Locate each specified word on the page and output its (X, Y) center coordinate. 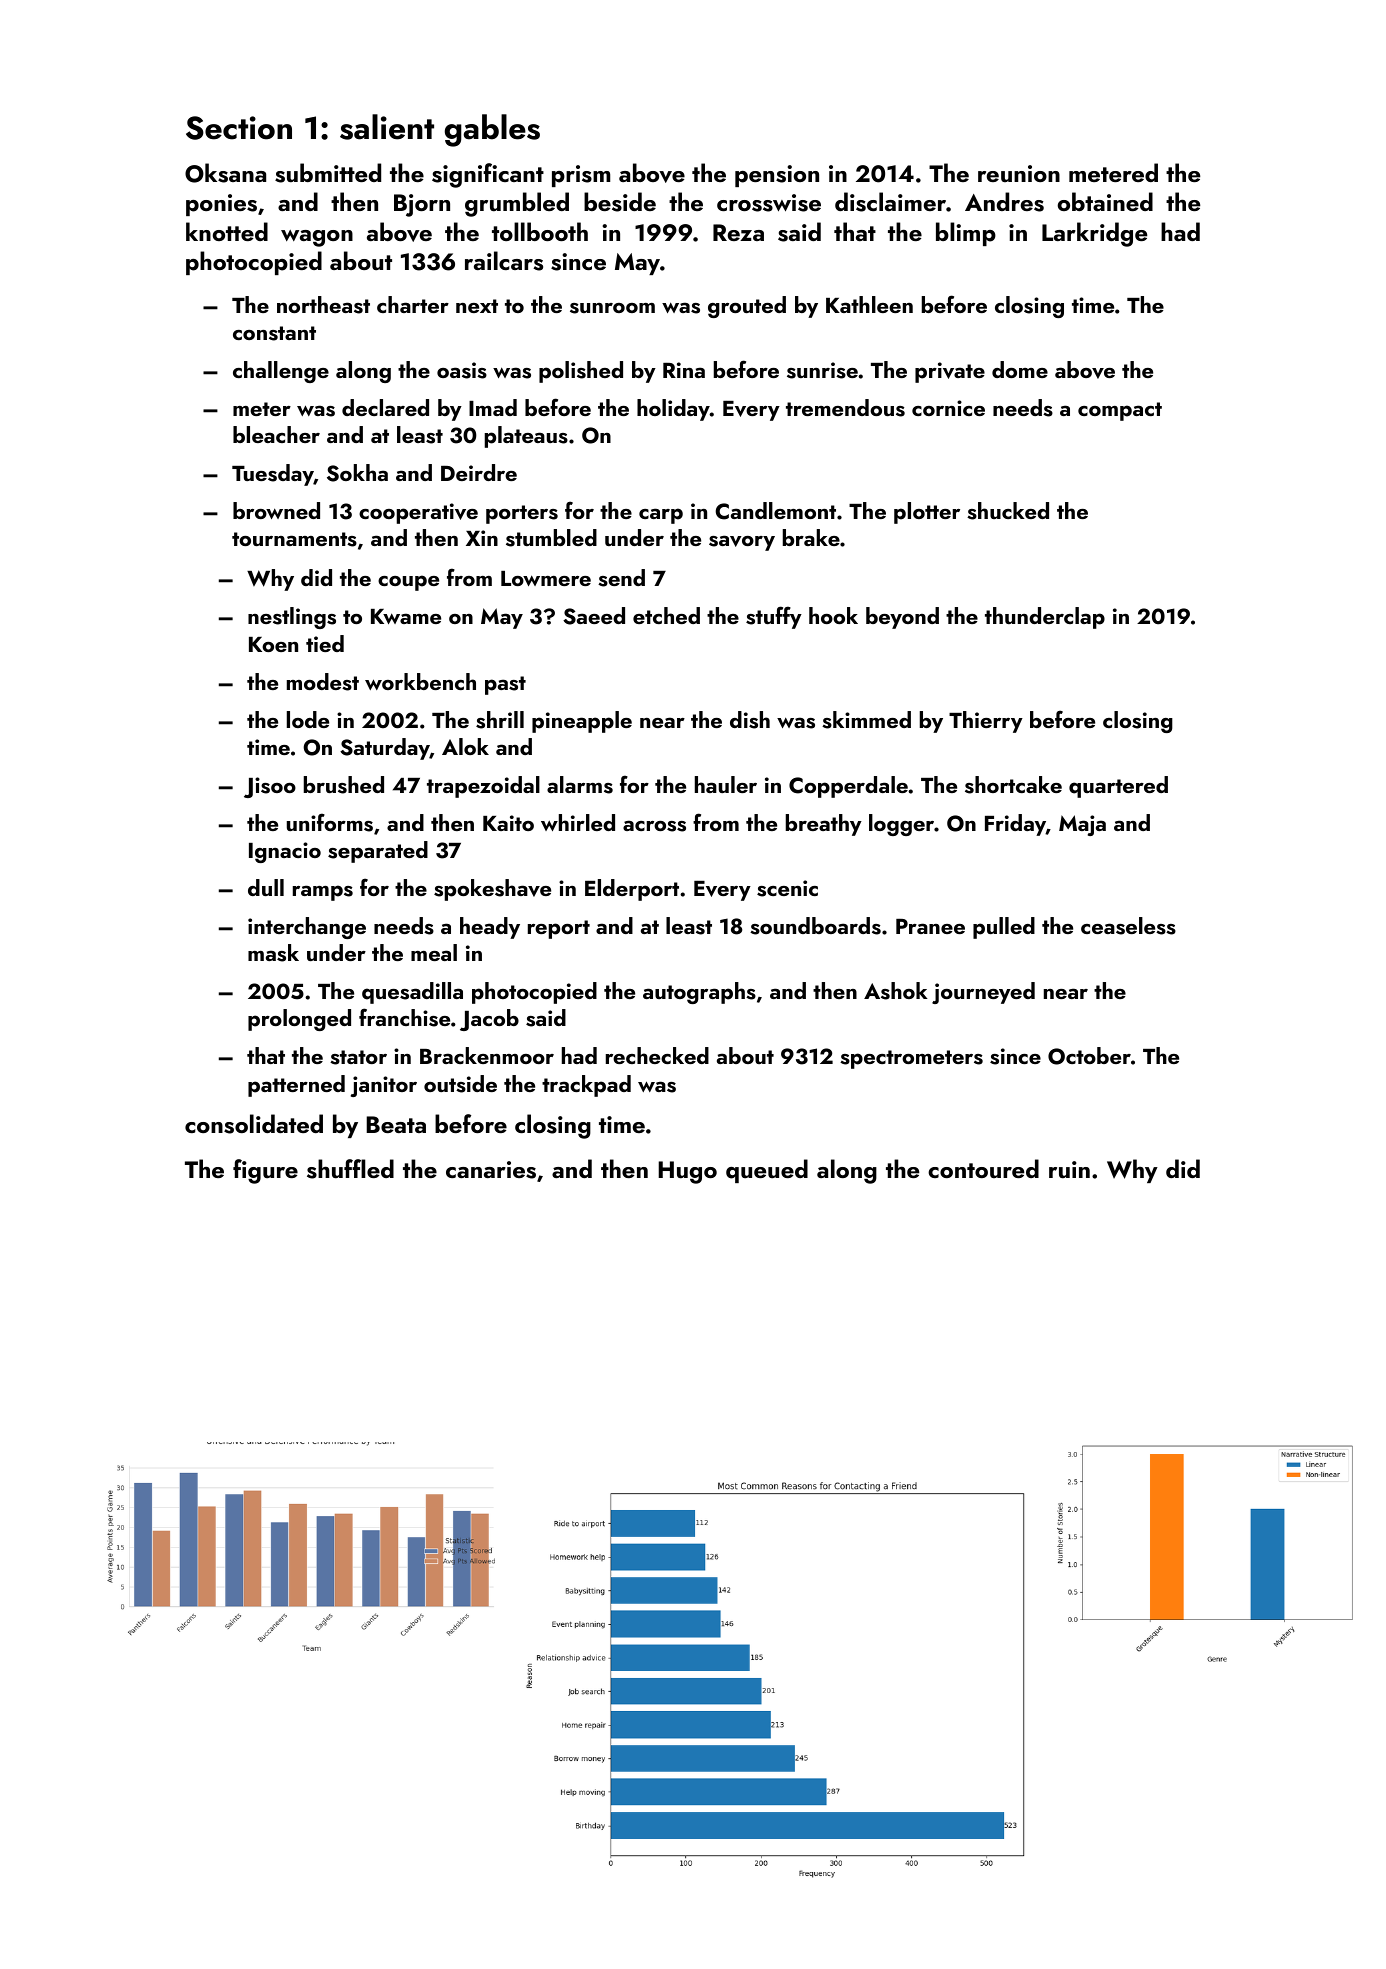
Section (239, 128)
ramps (323, 893)
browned (276, 510)
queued (767, 1171)
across (654, 826)
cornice (948, 408)
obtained (1105, 201)
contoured (983, 1168)
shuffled (350, 1169)
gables (492, 130)
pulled (1004, 928)
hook (833, 615)
